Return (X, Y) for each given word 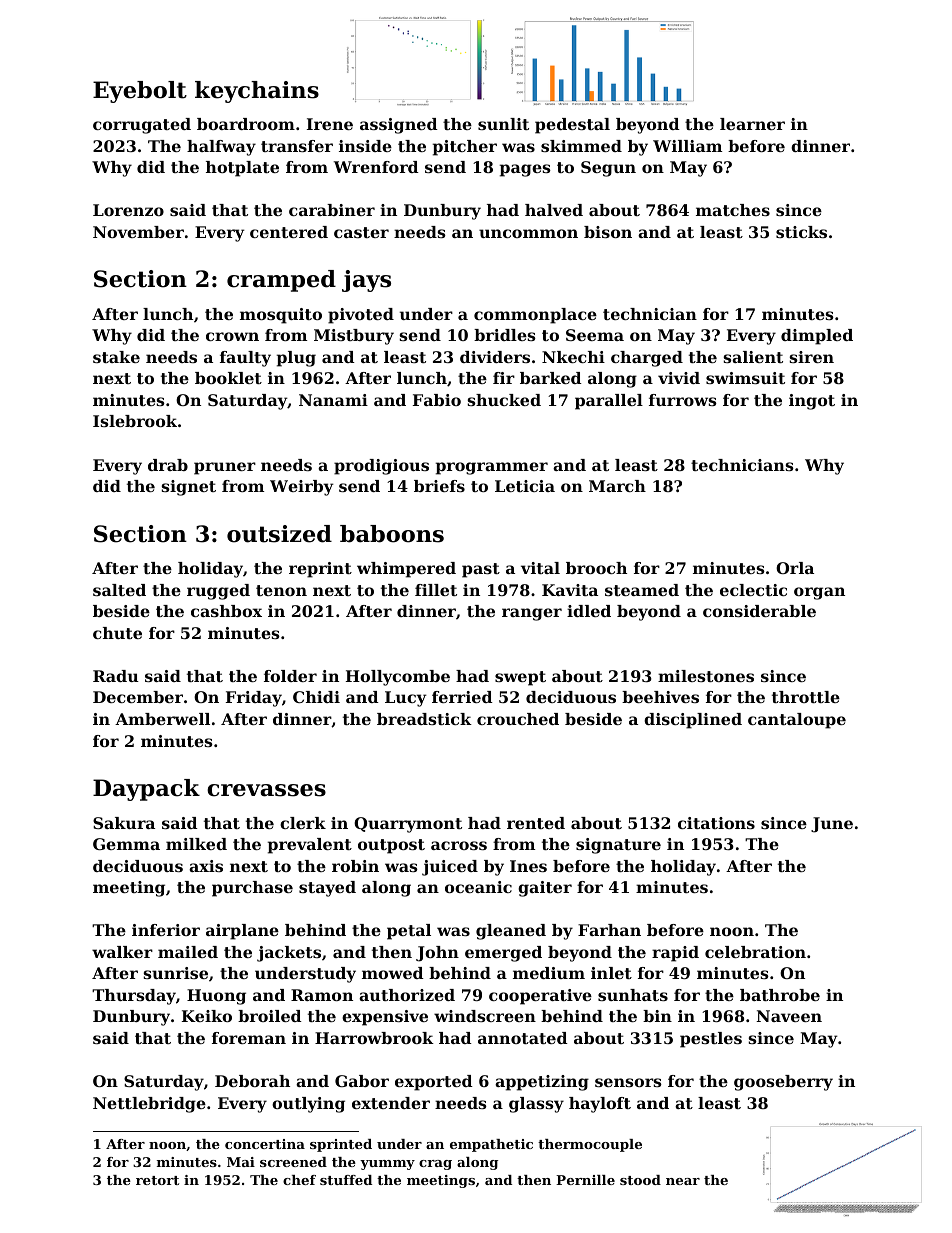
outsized (279, 534)
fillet (436, 590)
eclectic (753, 590)
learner (752, 124)
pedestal (572, 126)
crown (232, 336)
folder (290, 676)
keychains (257, 92)
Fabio (437, 400)
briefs (439, 486)
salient (753, 357)
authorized (407, 995)
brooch (596, 568)
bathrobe (780, 995)
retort (157, 1180)
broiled (270, 1016)
